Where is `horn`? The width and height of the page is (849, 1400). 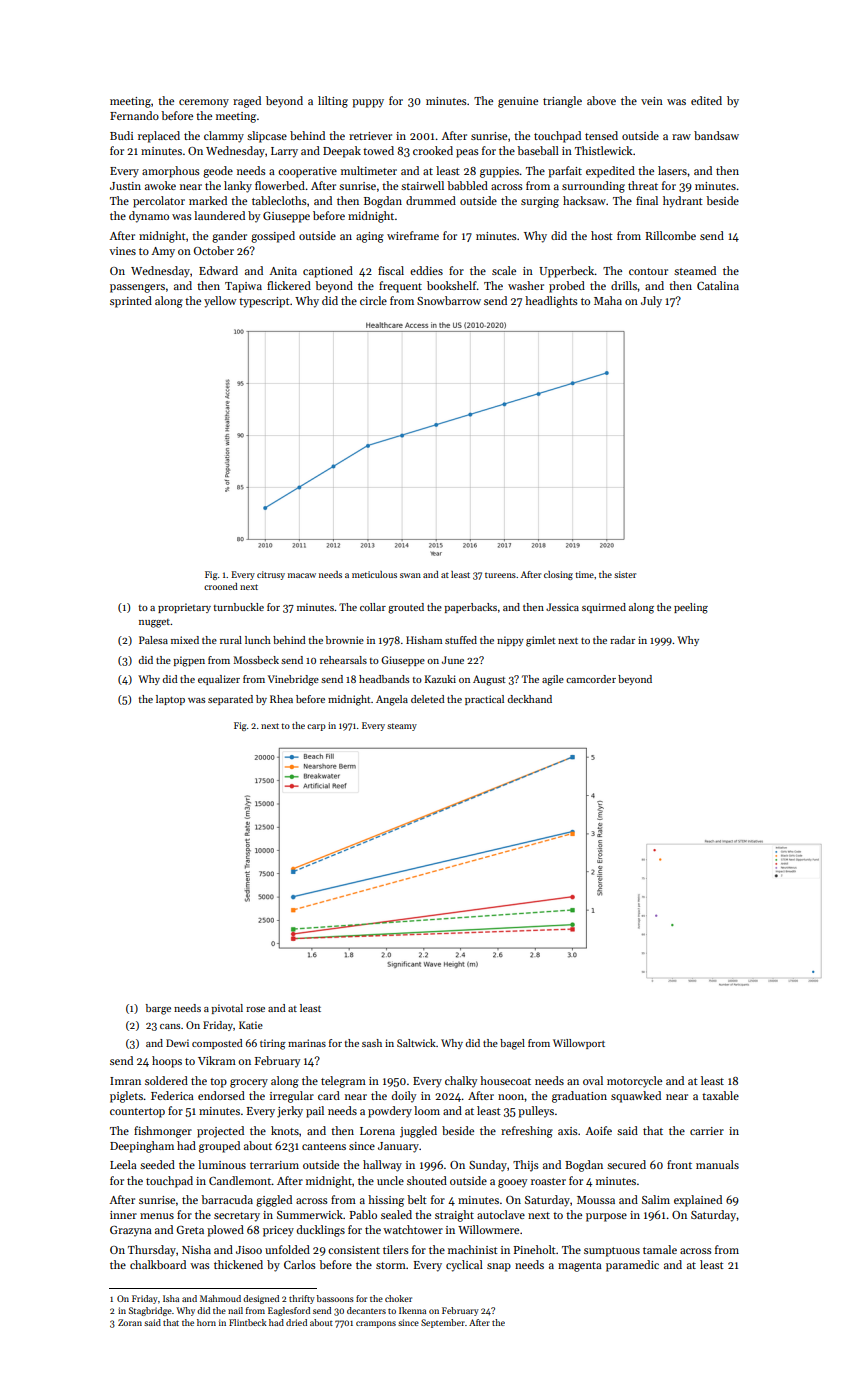 horn is located at coordinates (206, 1322).
